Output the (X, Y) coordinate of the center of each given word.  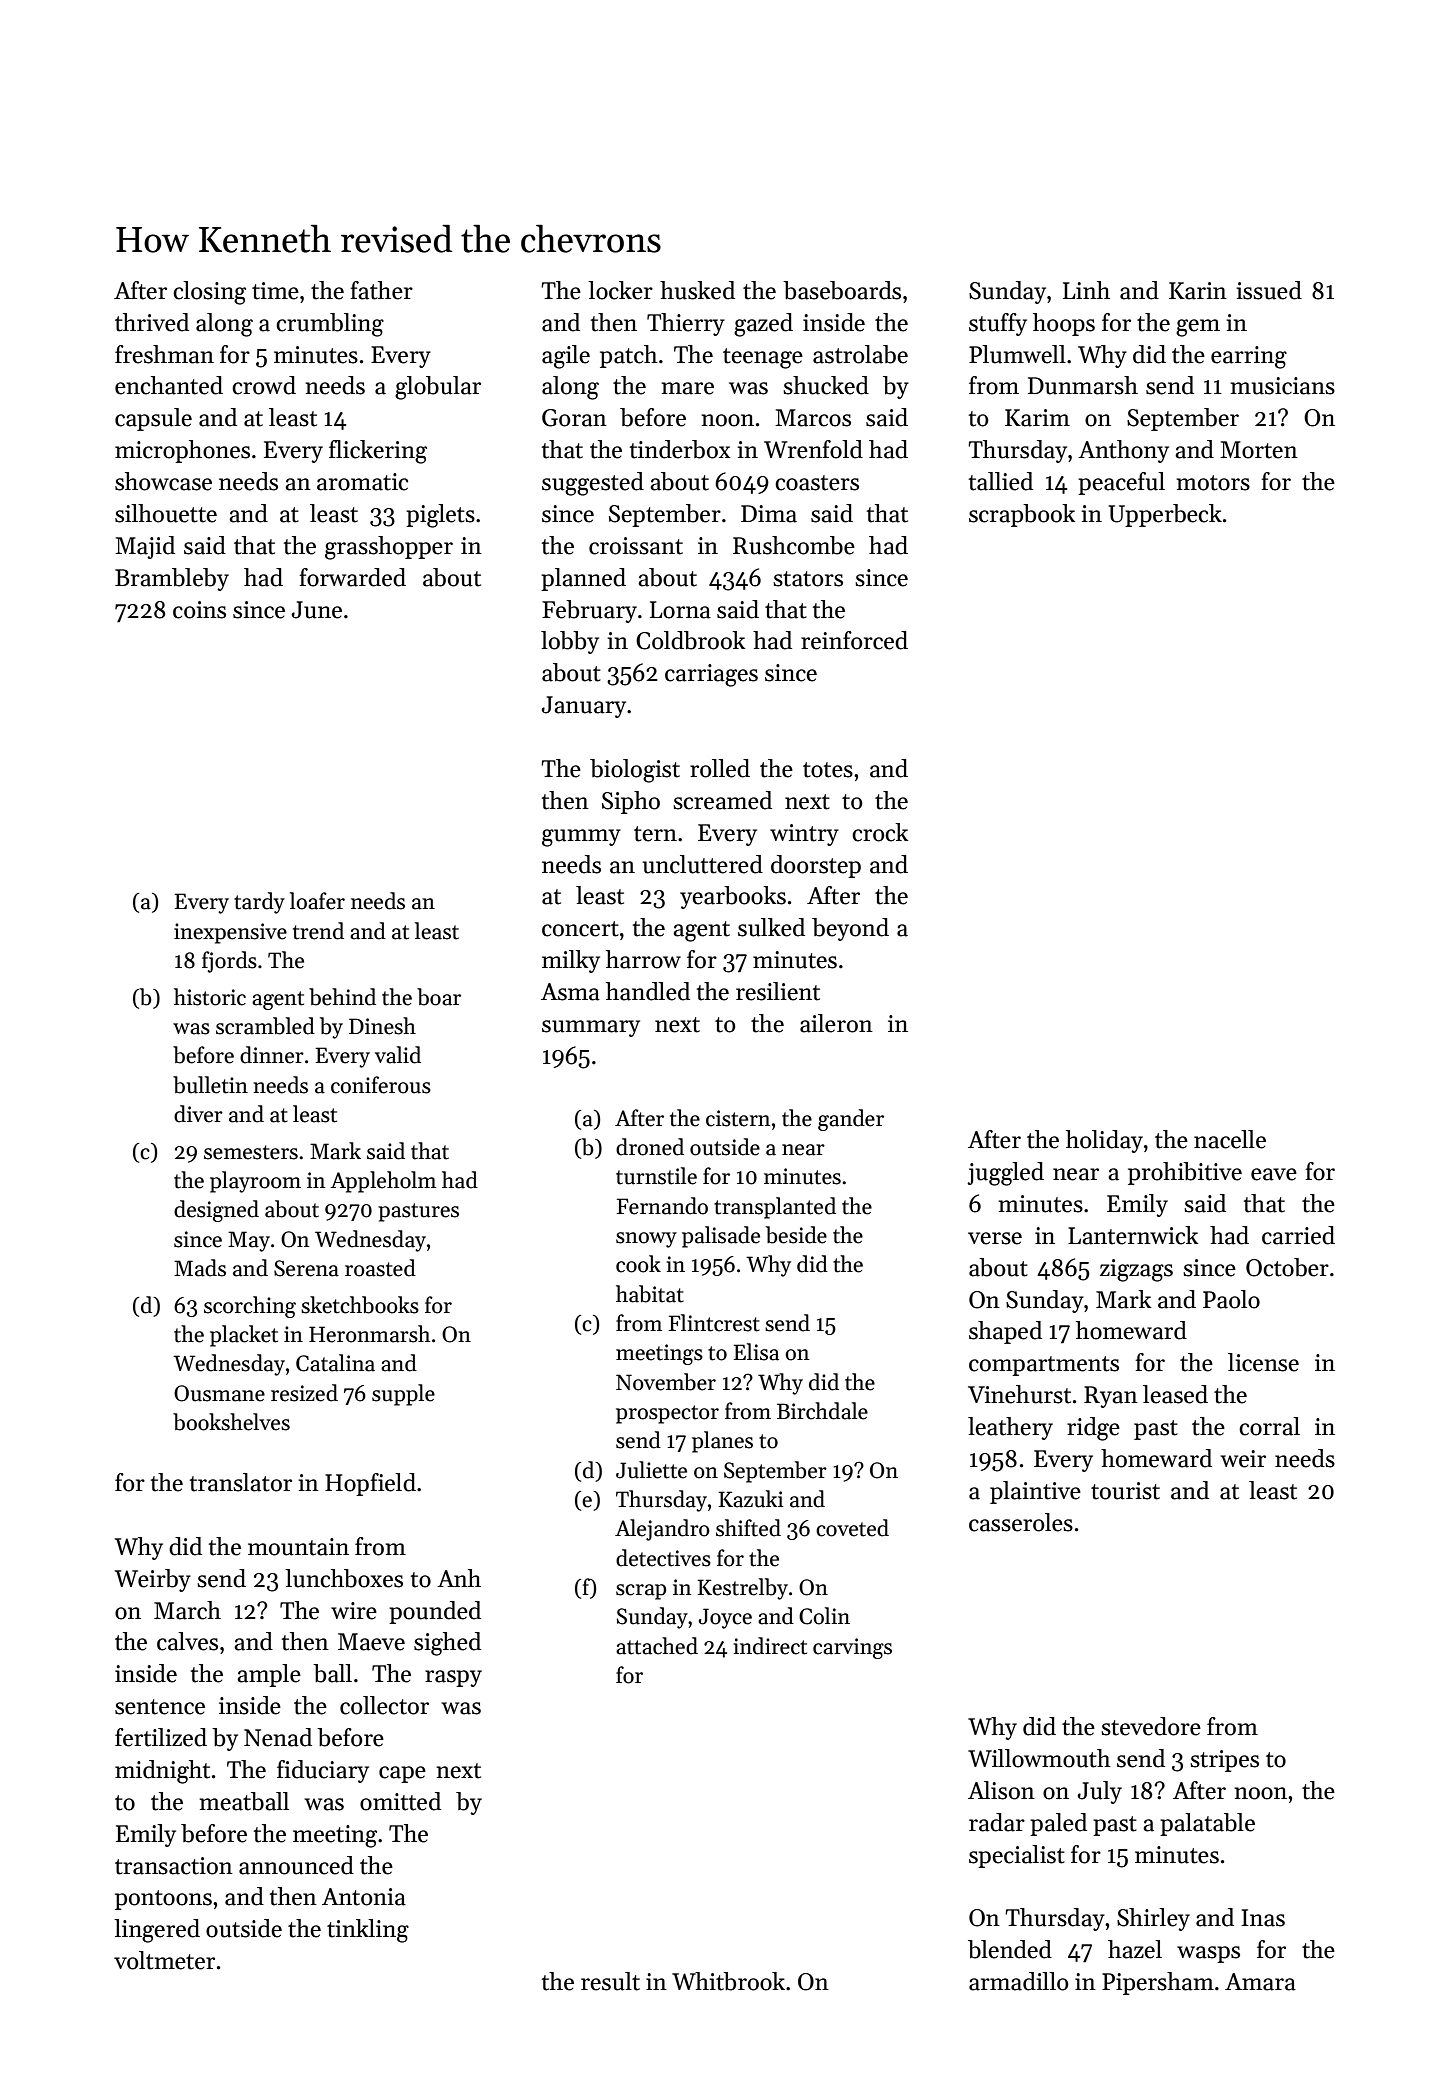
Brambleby (172, 579)
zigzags (1136, 1270)
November (666, 1382)
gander (851, 1120)
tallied (1001, 481)
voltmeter (164, 1960)
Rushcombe (794, 545)
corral (1269, 1426)
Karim (1037, 418)
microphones (182, 451)
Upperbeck (1165, 515)
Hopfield (370, 1484)
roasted (380, 1268)
